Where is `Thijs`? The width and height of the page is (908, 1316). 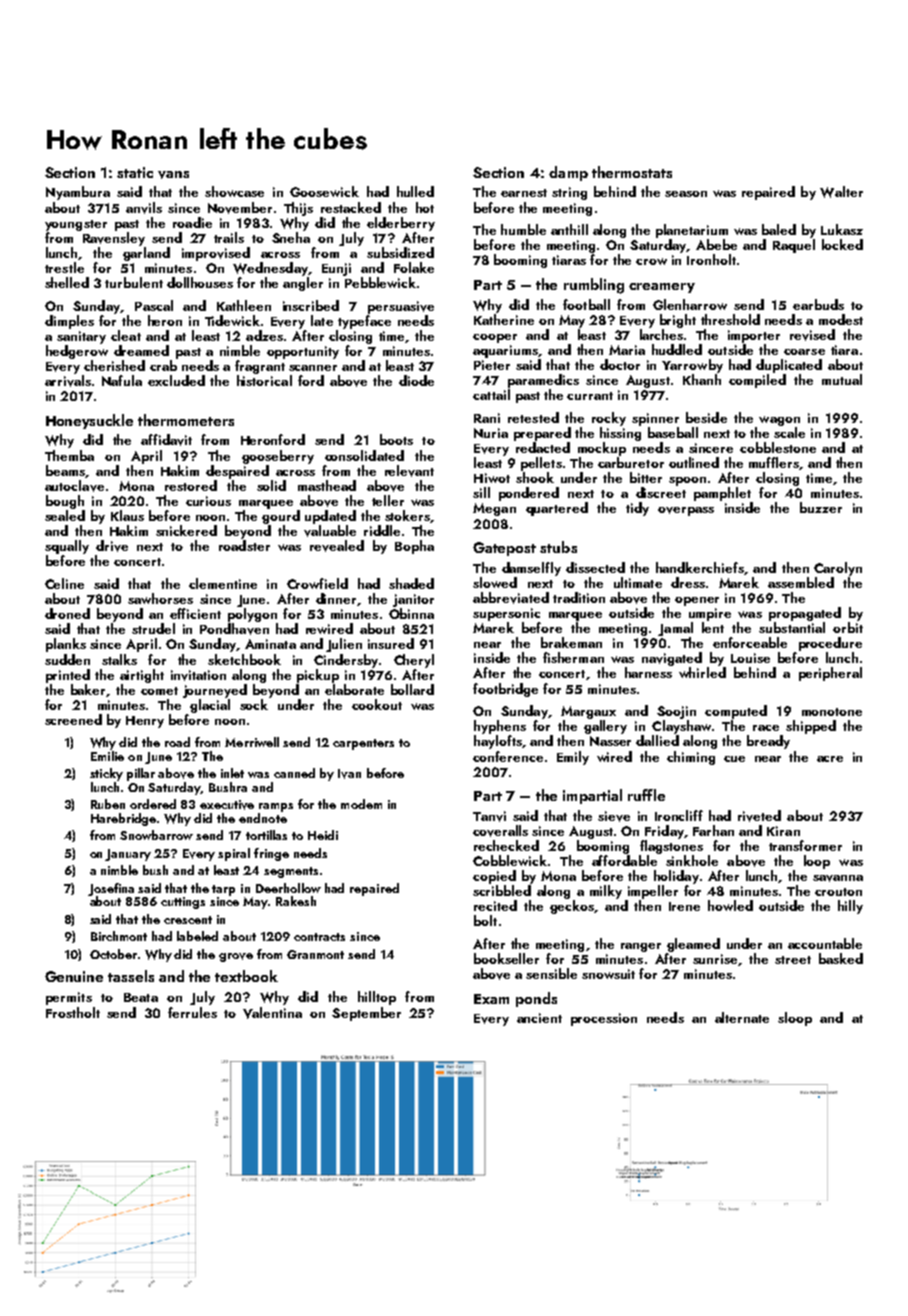
Thijs is located at coordinates (298, 209).
